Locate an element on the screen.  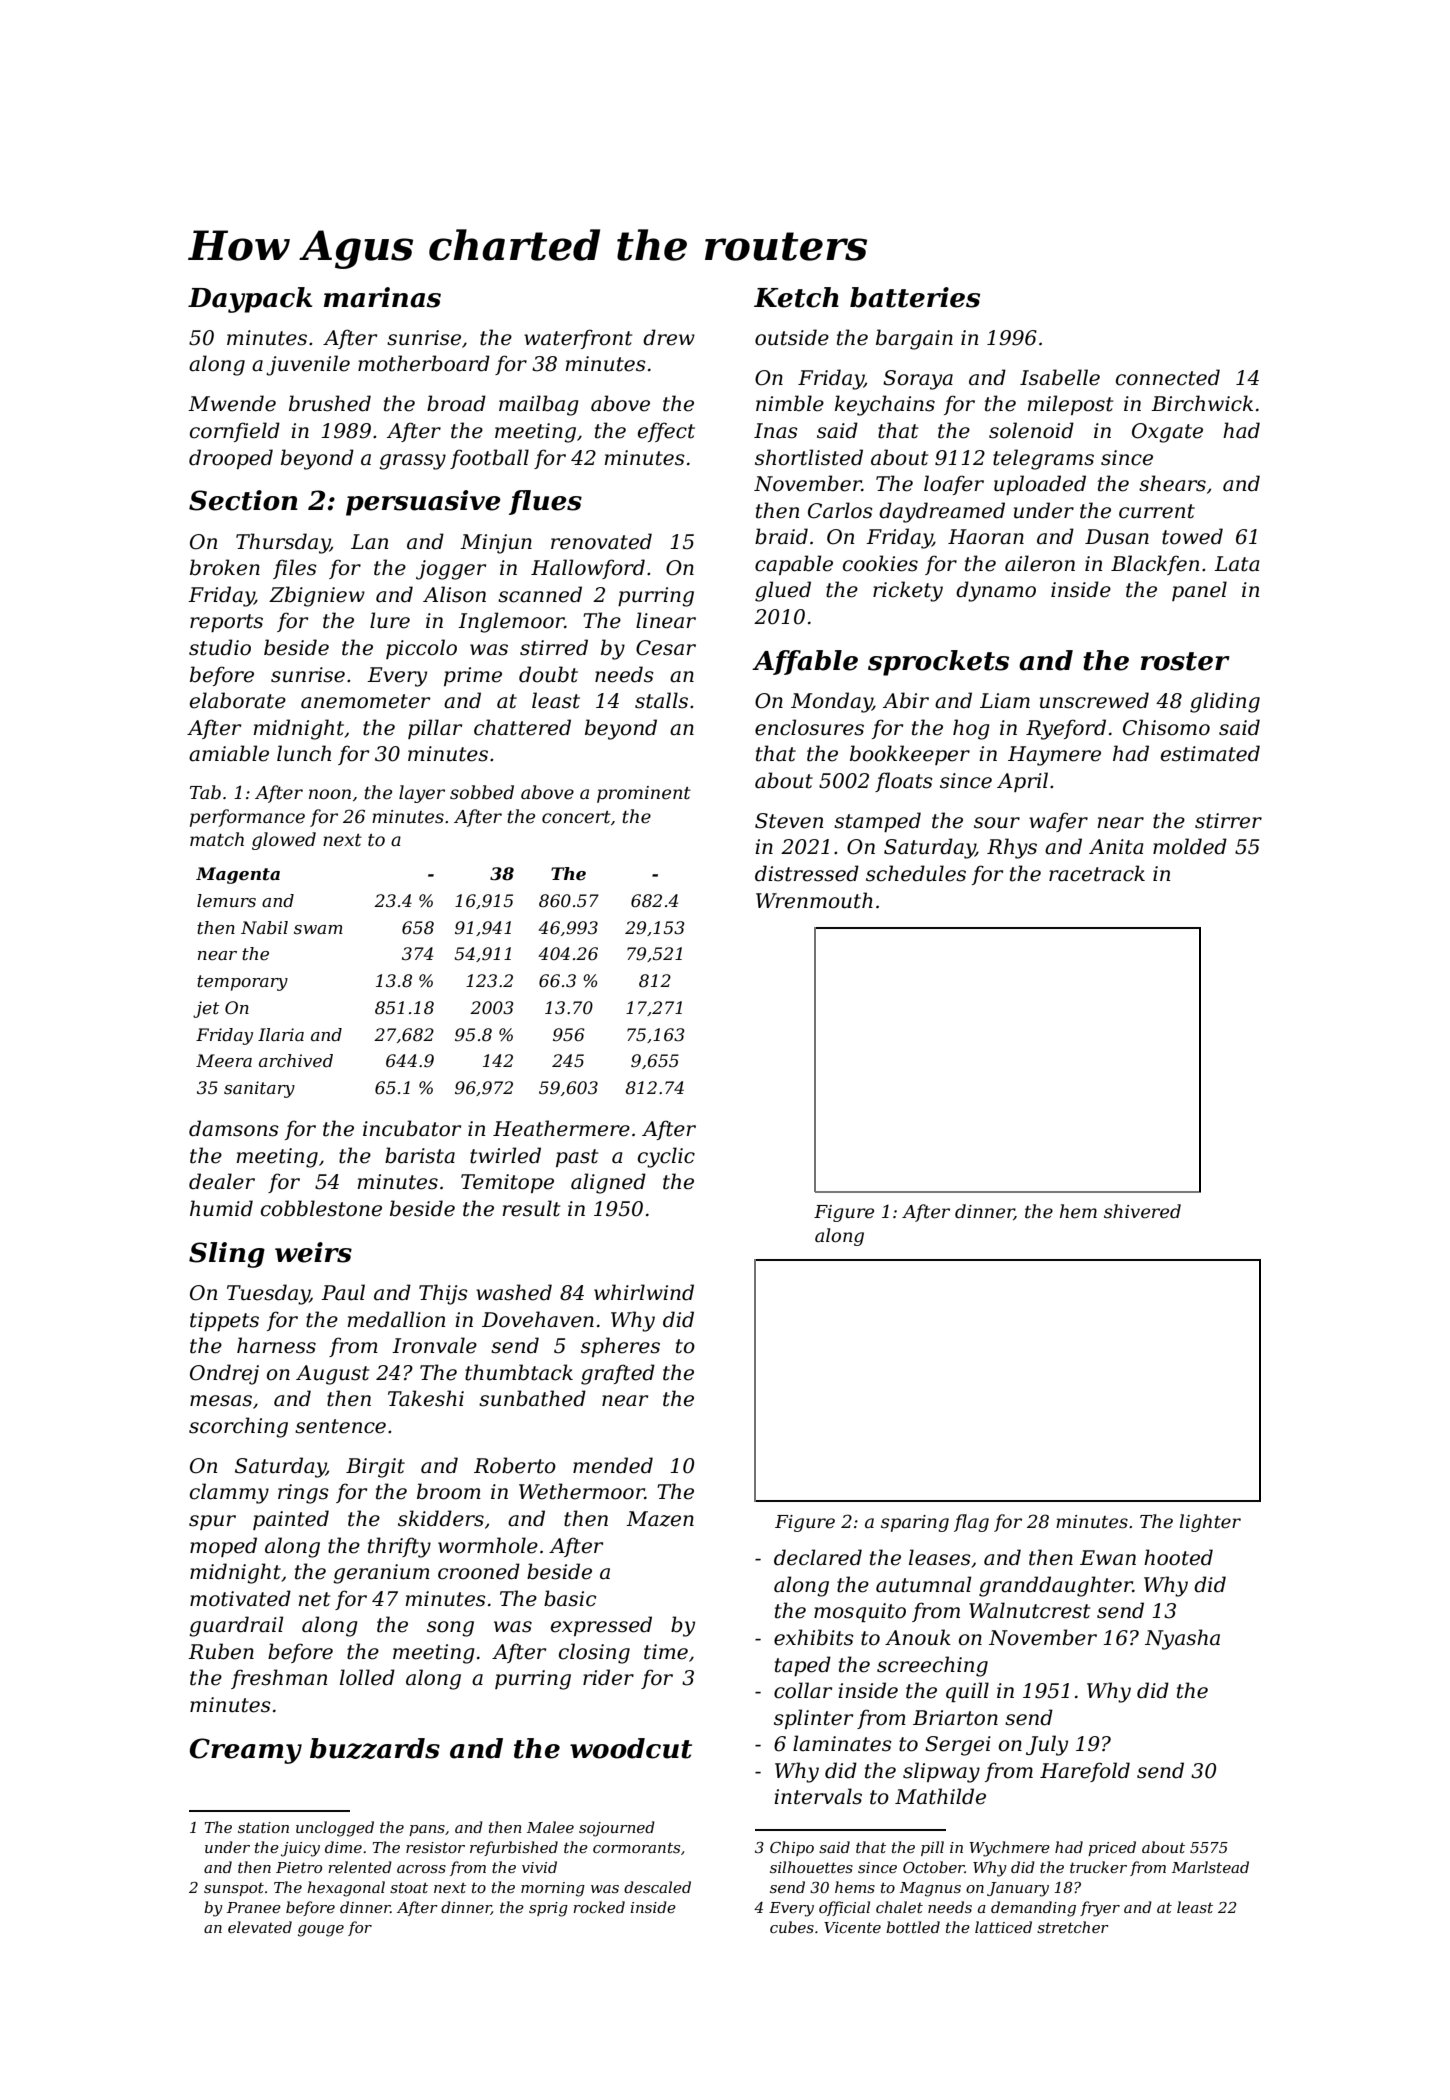
telegrams is located at coordinates (1043, 459).
